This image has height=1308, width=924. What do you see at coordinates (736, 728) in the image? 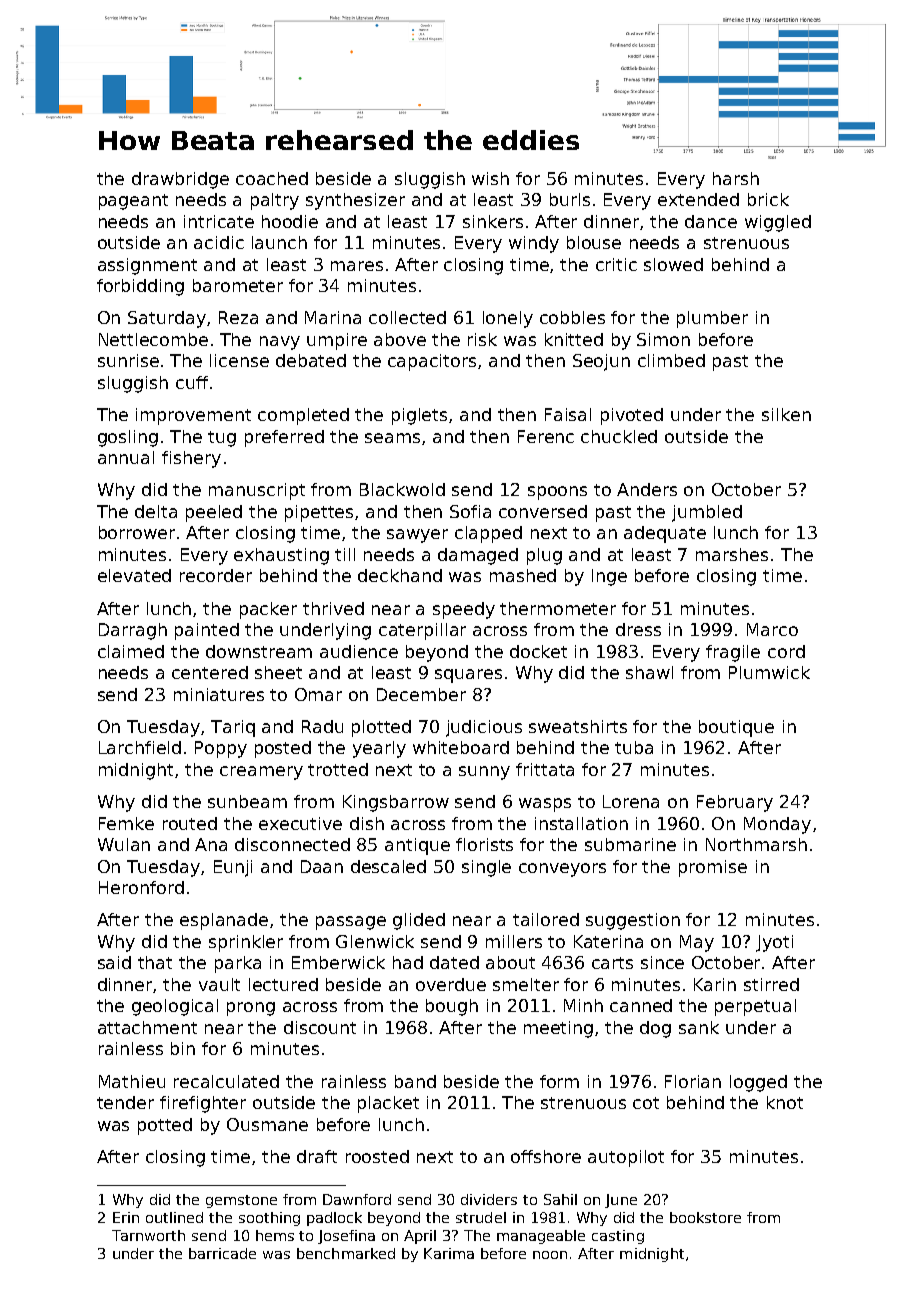
I see `boutique` at bounding box center [736, 728].
